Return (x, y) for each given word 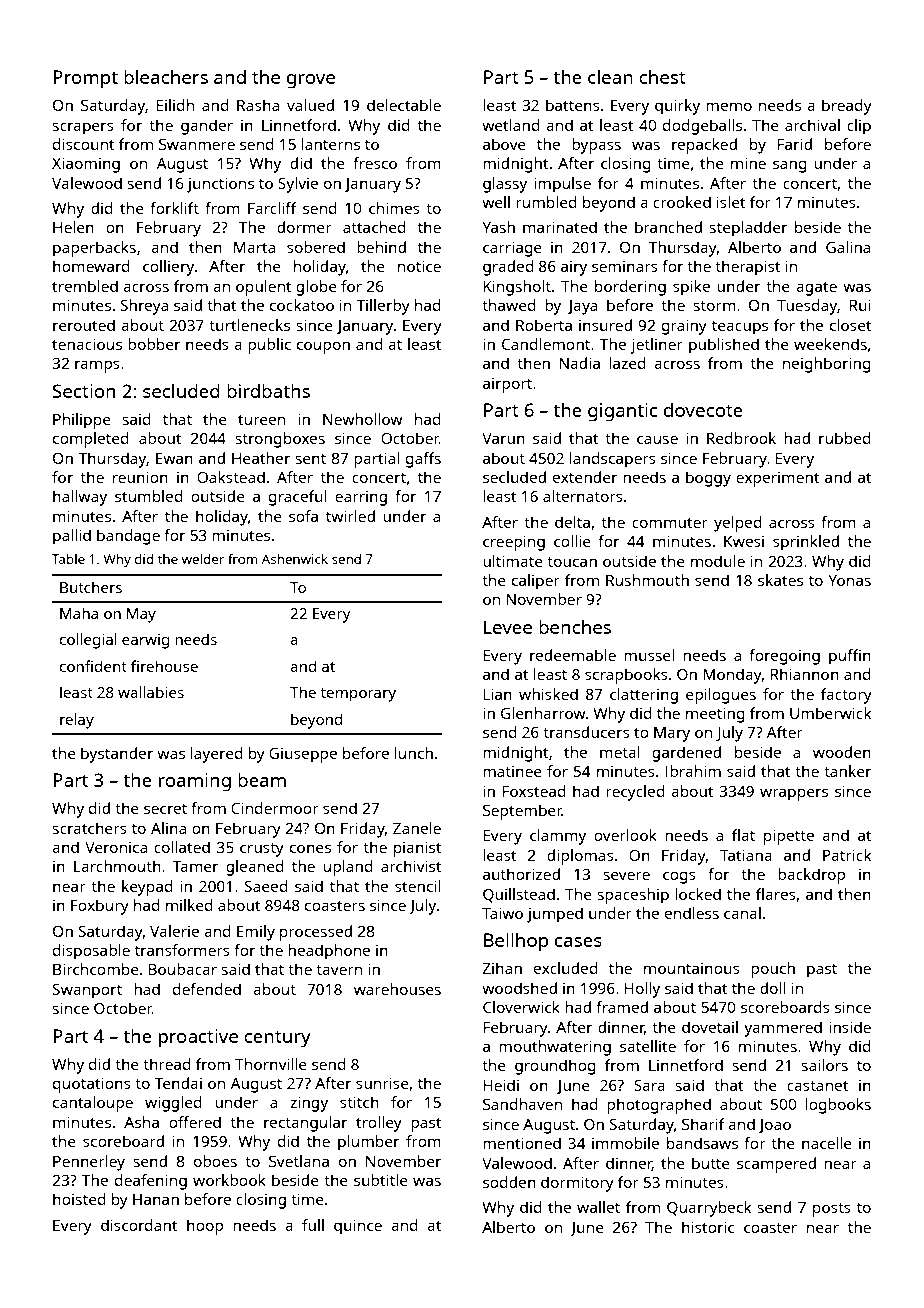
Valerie (174, 931)
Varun (503, 438)
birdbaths (268, 391)
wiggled (173, 1104)
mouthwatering (555, 1048)
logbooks (838, 1106)
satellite (648, 1046)
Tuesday (807, 307)
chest (662, 77)
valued (310, 105)
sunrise (382, 1083)
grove (311, 81)
